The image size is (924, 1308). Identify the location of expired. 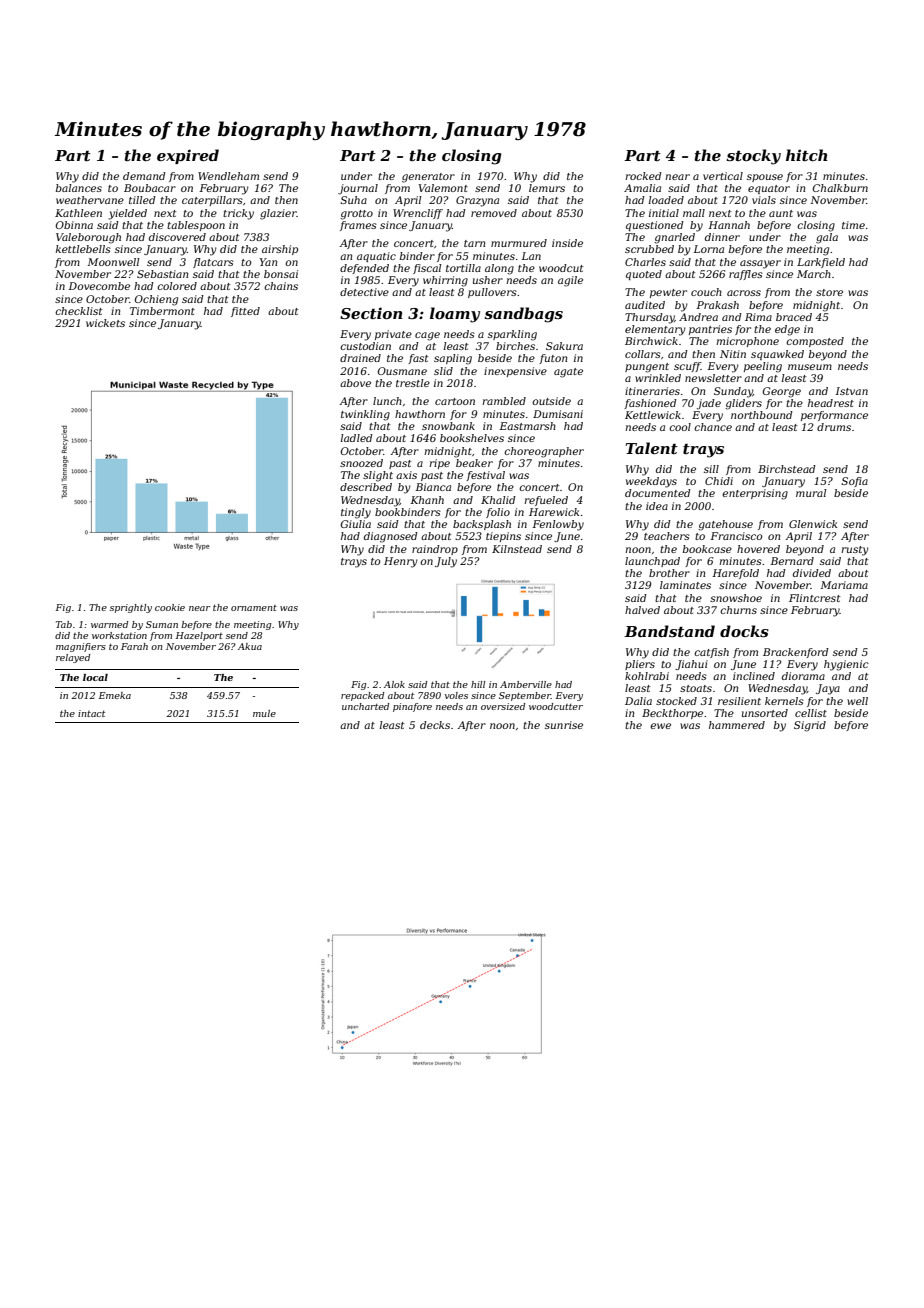
(188, 156).
